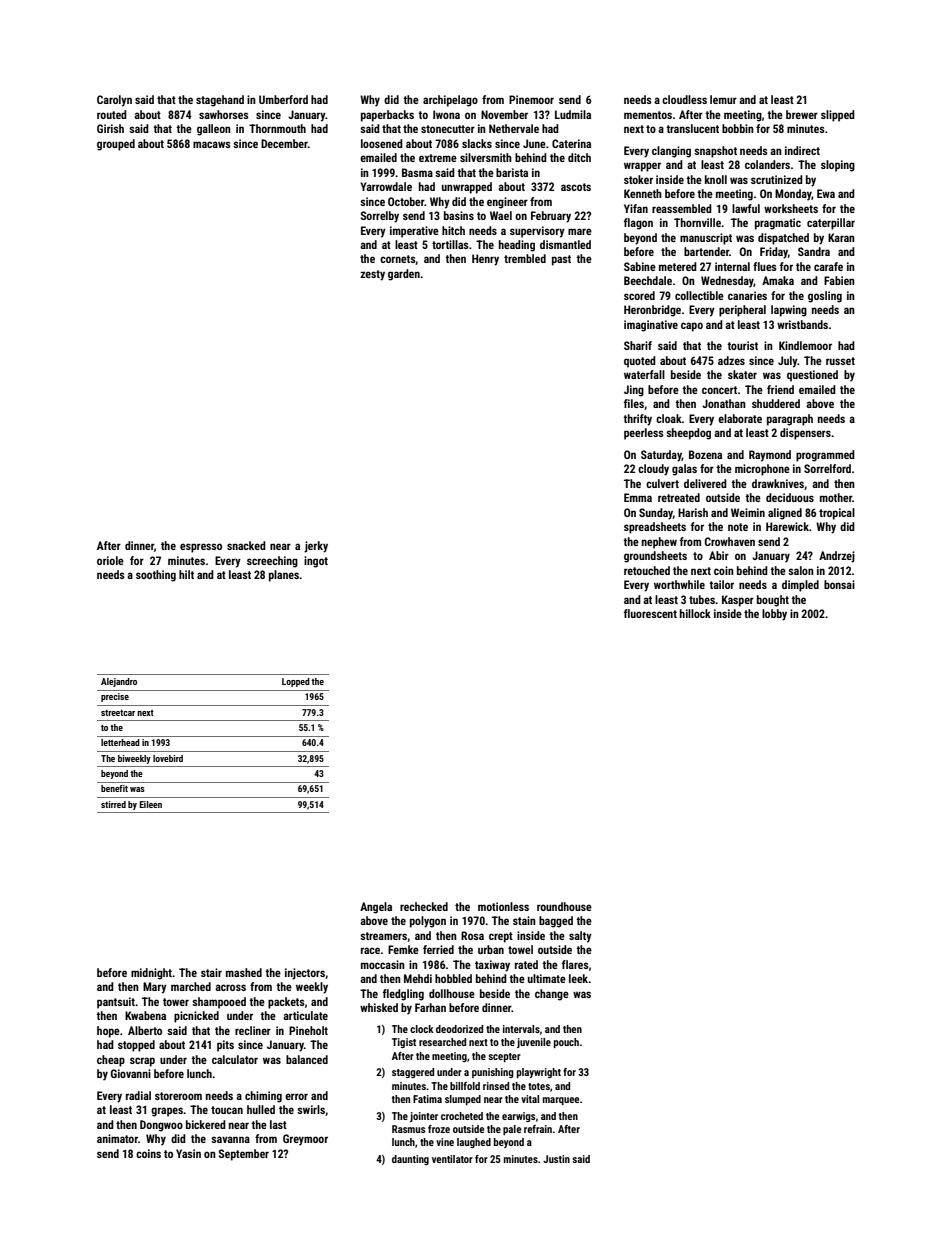 This document has width=952, height=1233. What do you see at coordinates (556, 1159) in the document?
I see `Justin` at bounding box center [556, 1159].
